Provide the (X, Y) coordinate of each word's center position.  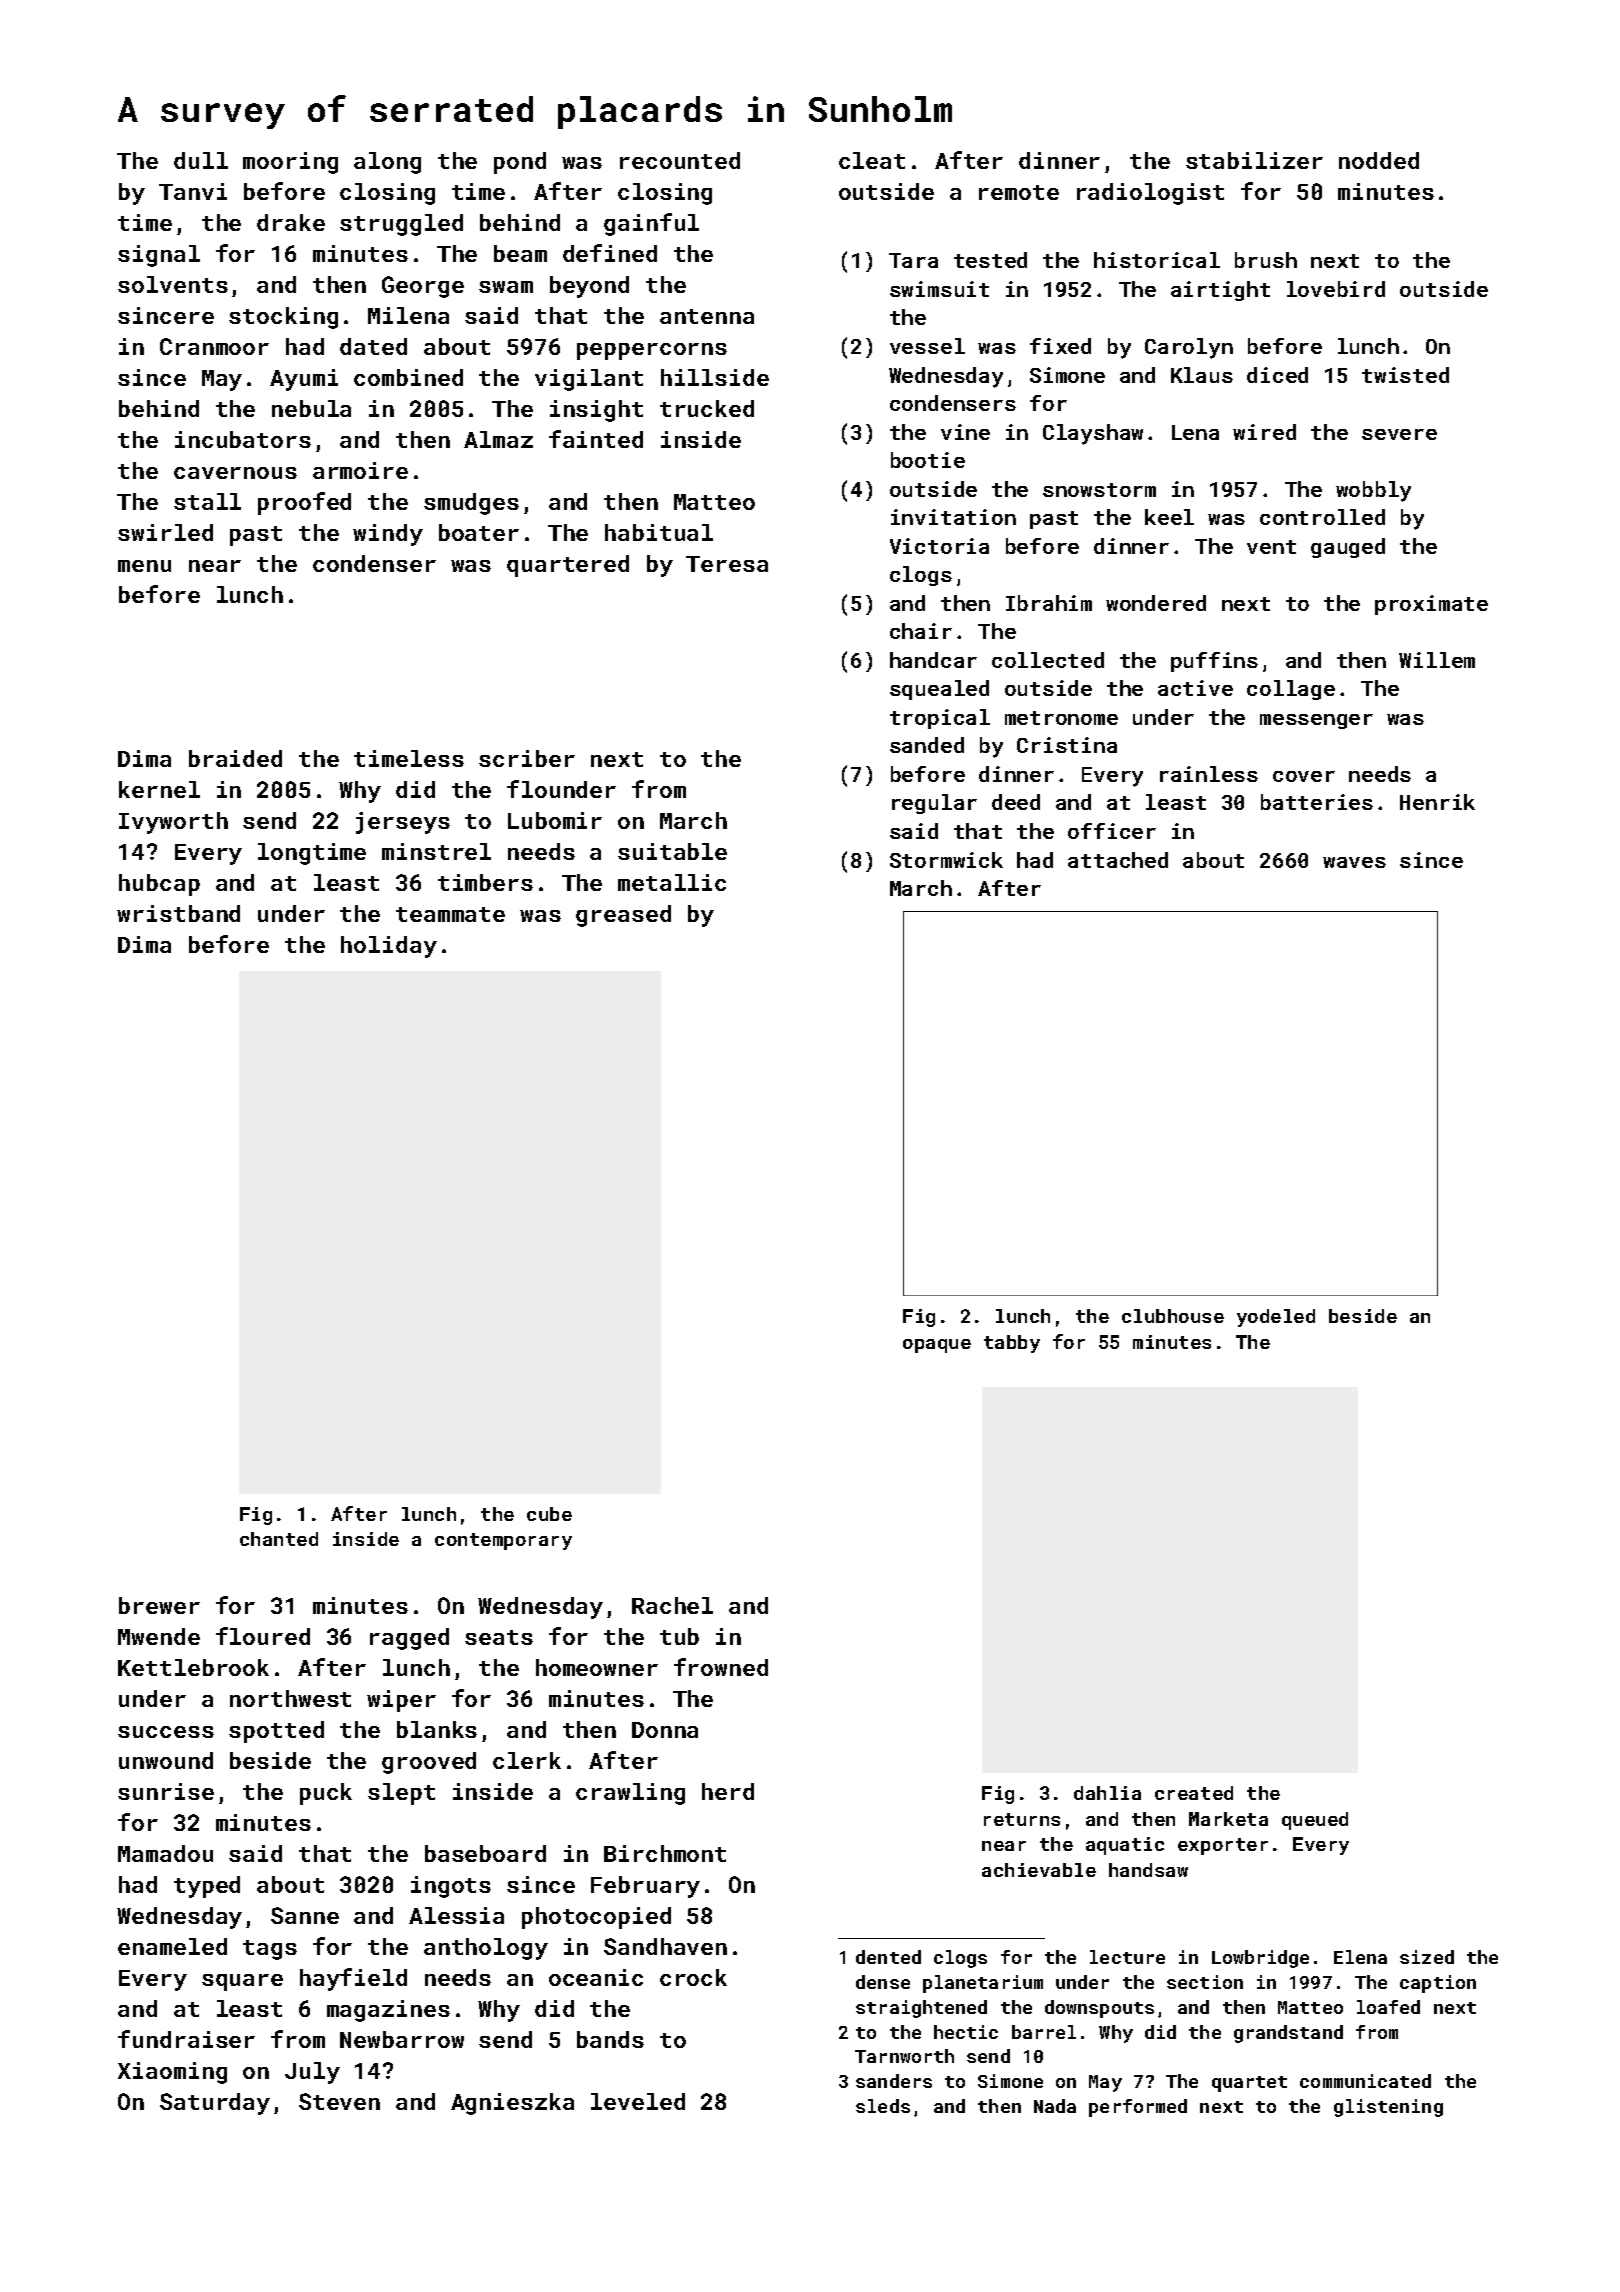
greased (623, 916)
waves (1354, 862)
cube (549, 1514)
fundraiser (186, 2039)
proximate (1431, 605)
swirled (165, 532)
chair (921, 631)
